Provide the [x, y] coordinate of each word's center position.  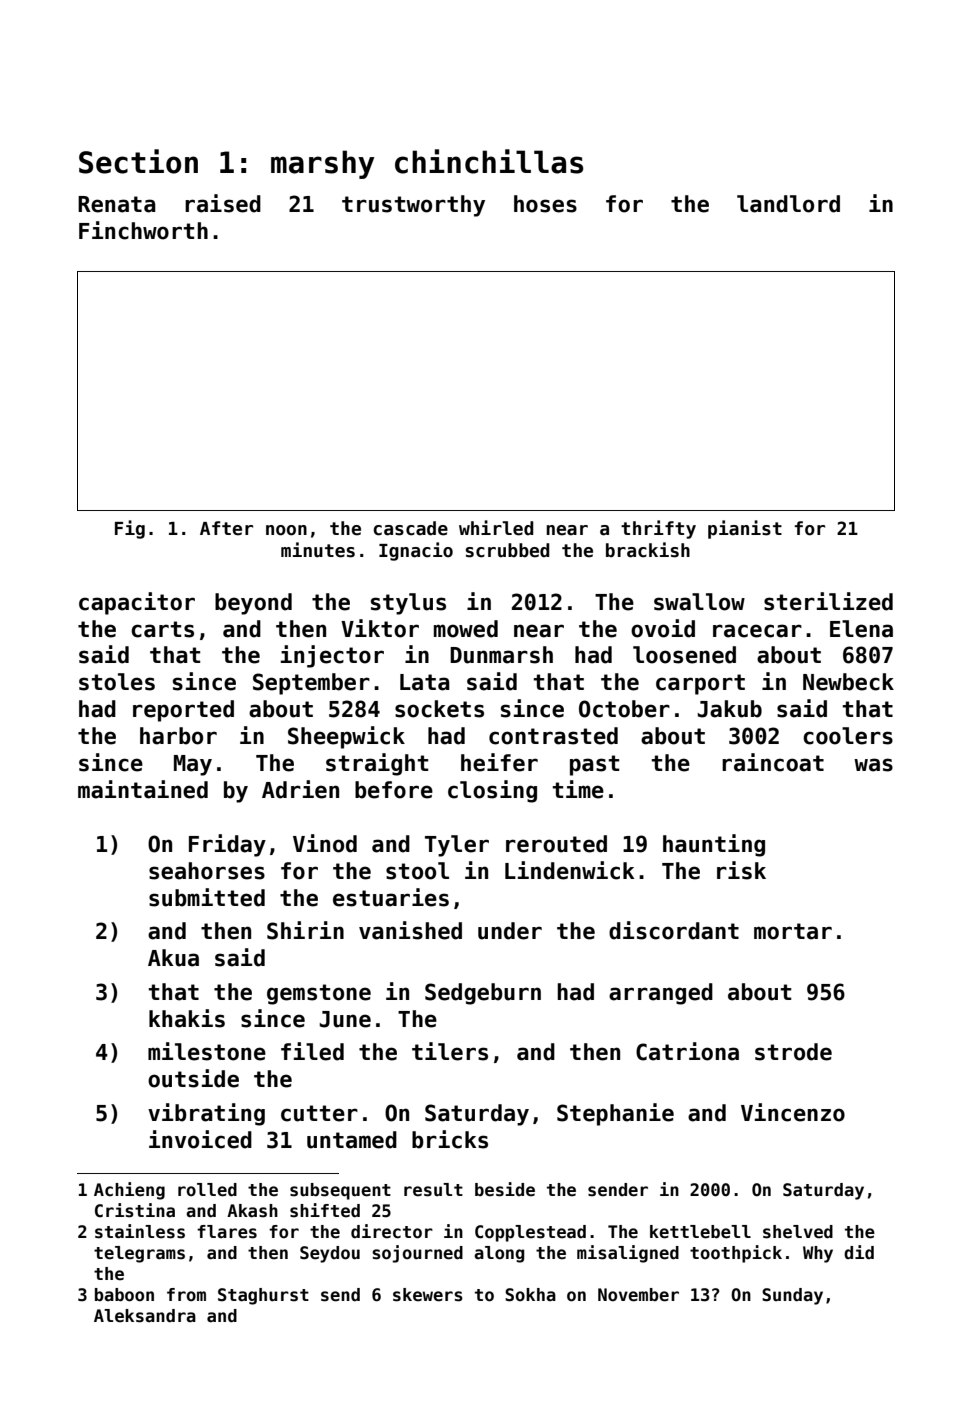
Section [138, 161]
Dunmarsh [501, 655]
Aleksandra [145, 1316]
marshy [323, 164]
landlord [788, 204]
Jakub [729, 709]
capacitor [137, 603]
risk [741, 870]
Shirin [305, 930]
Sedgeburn [483, 994]
